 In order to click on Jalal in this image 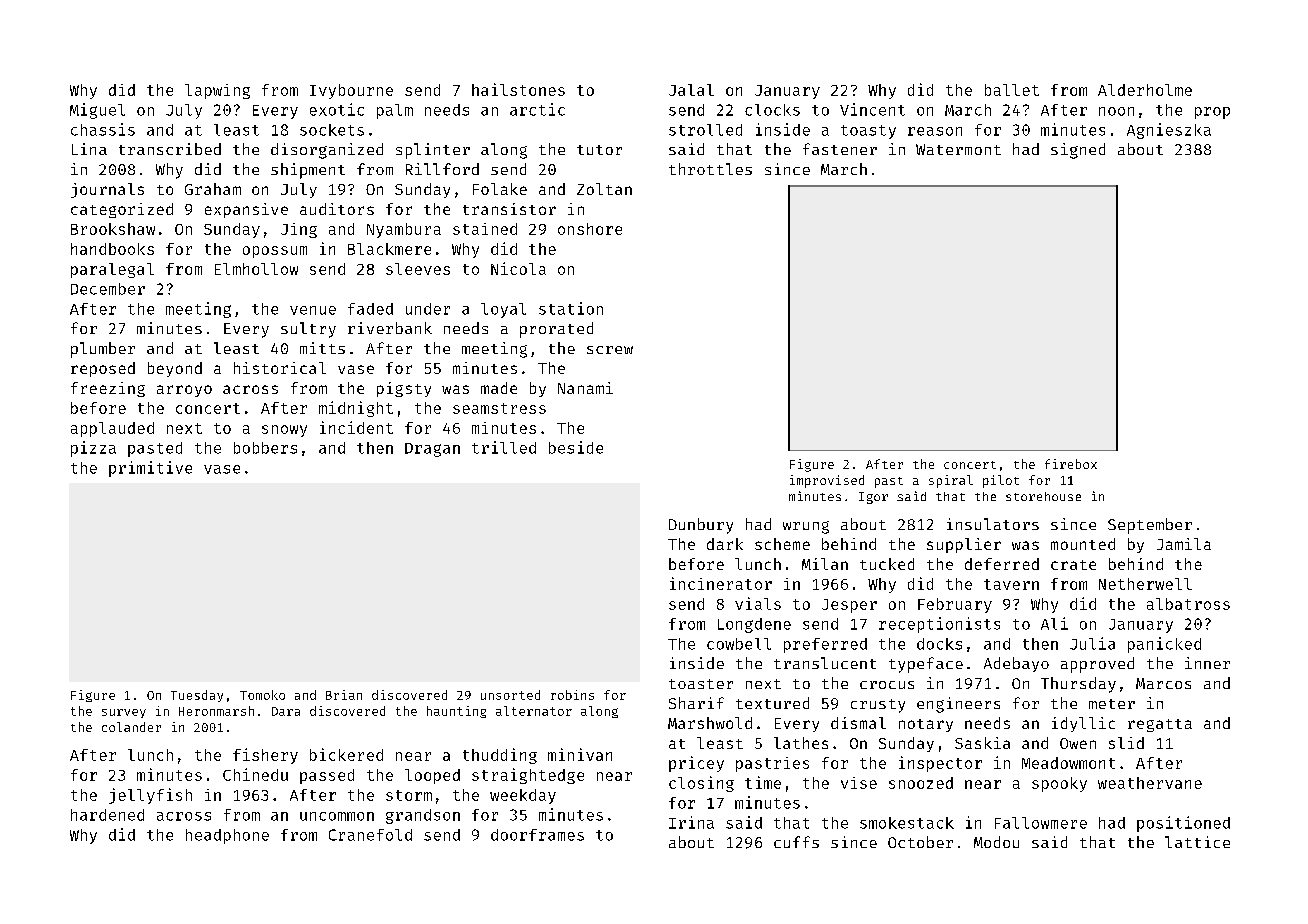, I will do `click(691, 90)`.
